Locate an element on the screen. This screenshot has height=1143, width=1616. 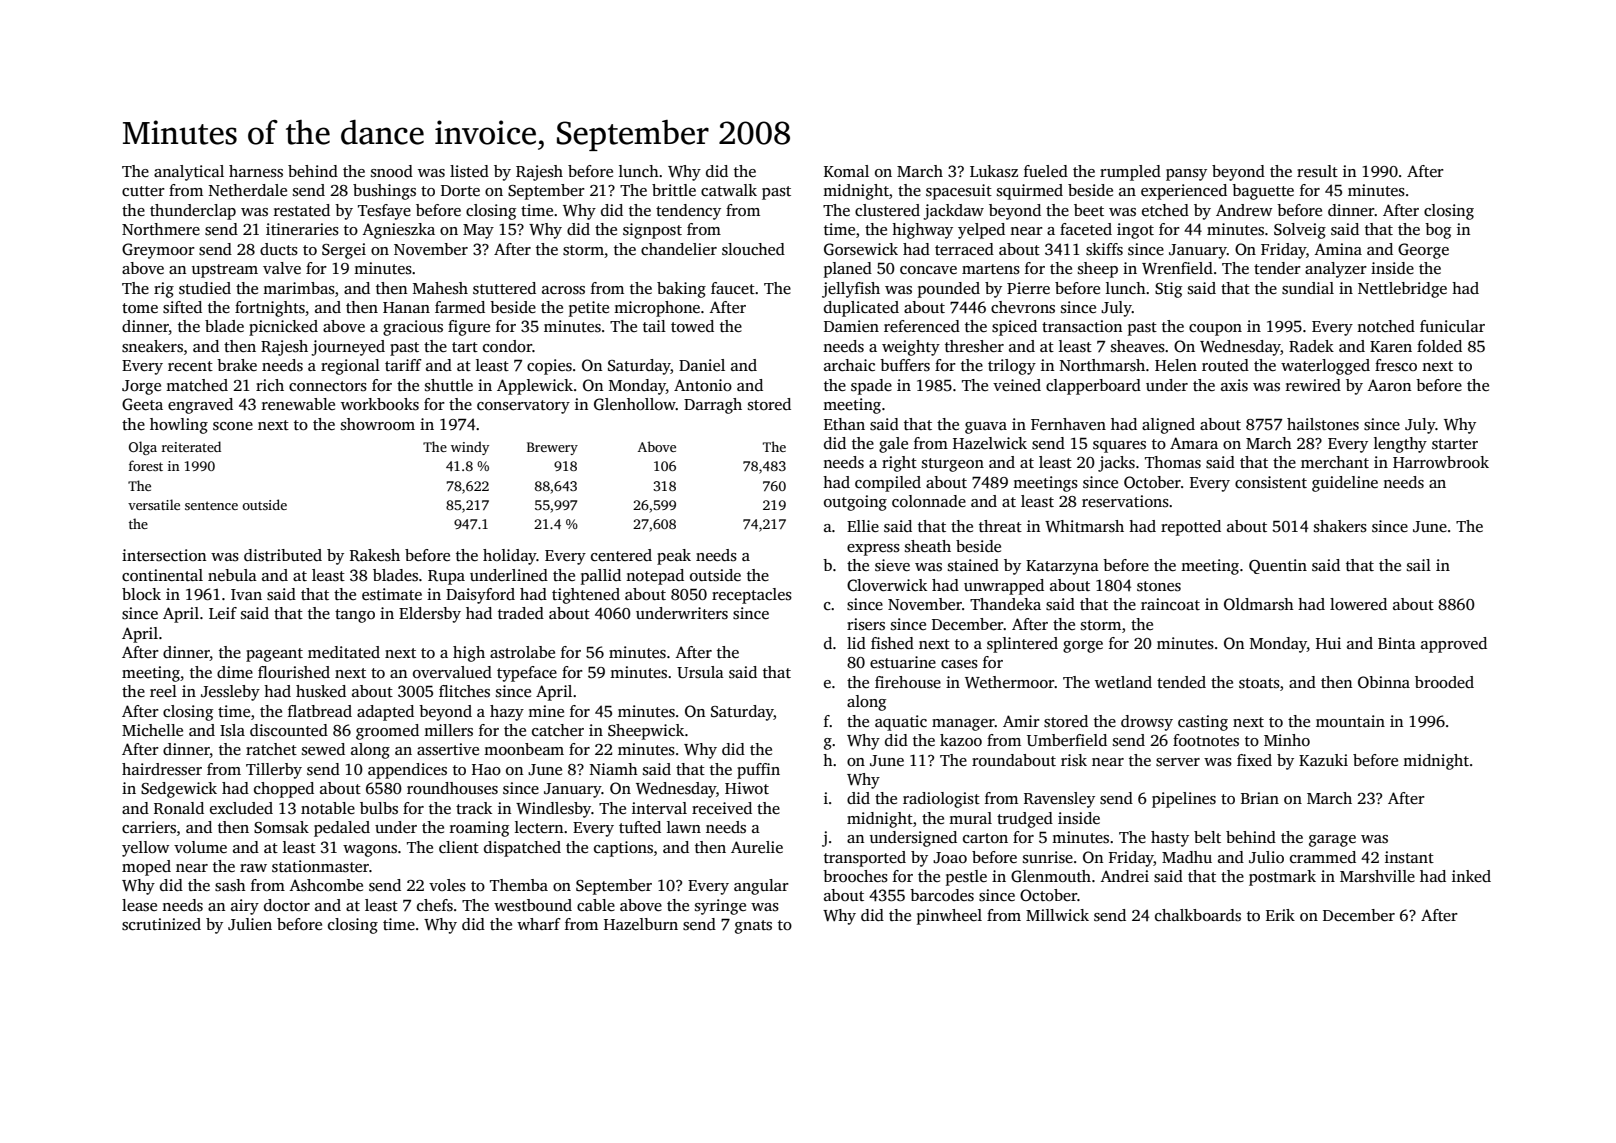
Brewery is located at coordinates (552, 448).
